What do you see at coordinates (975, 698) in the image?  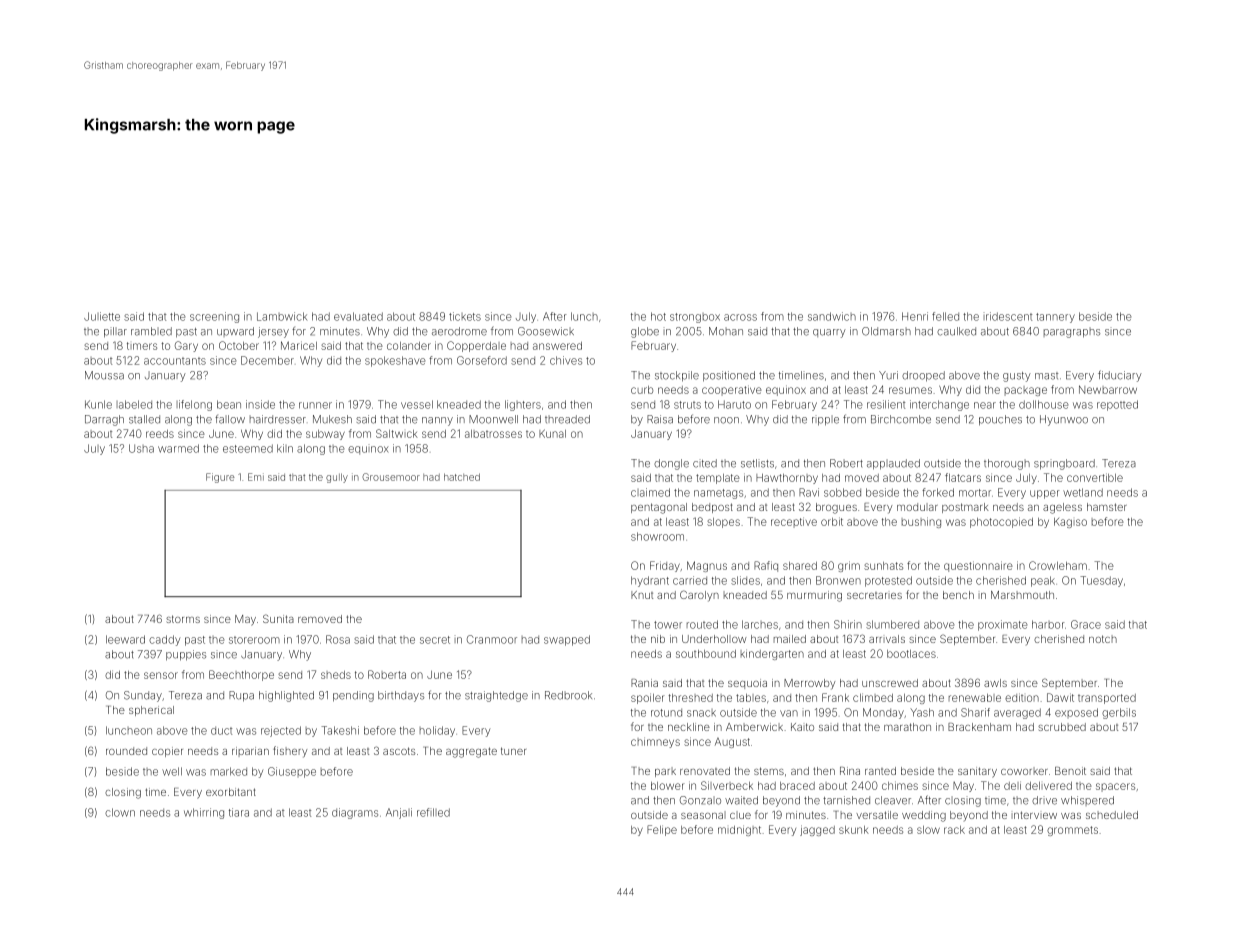 I see `renewable` at bounding box center [975, 698].
